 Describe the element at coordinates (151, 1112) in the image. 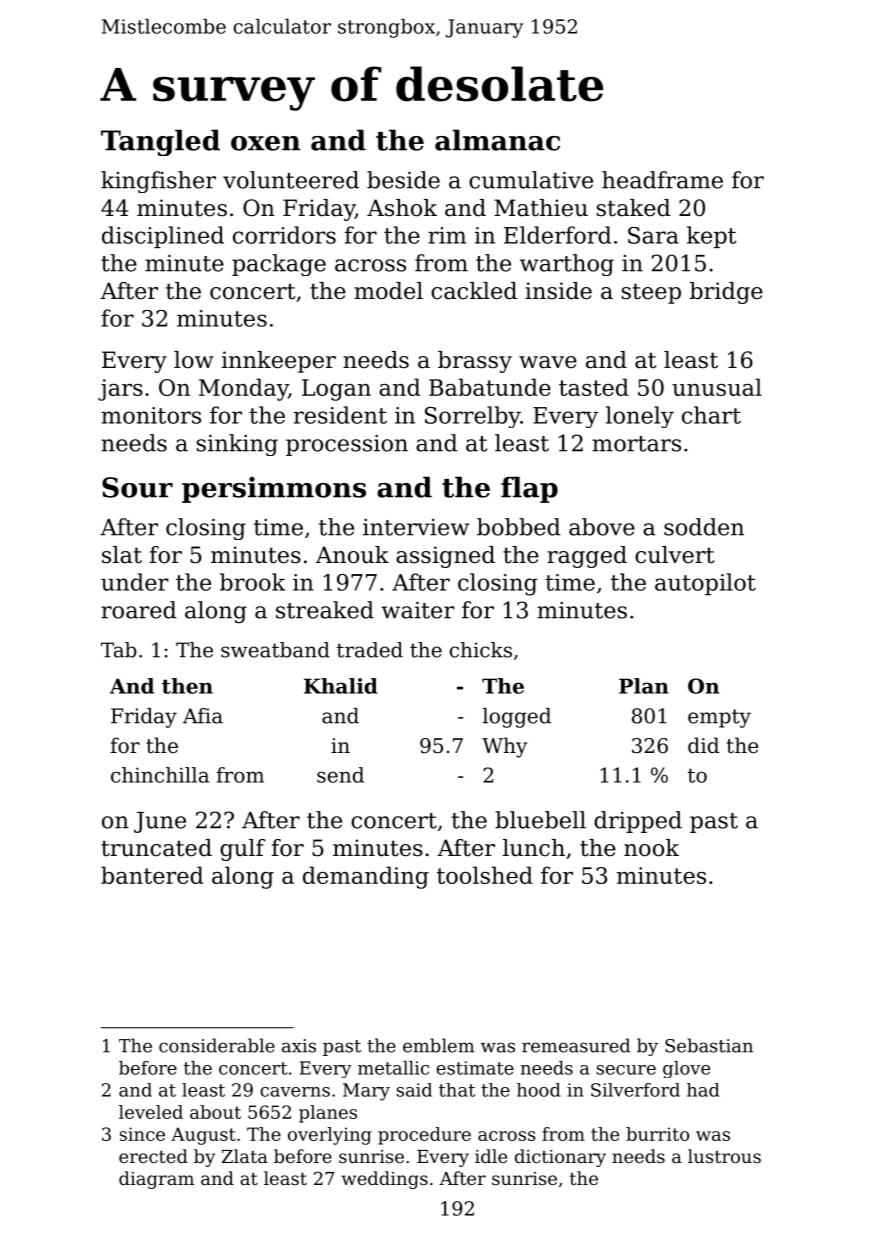

I see `leveled` at that location.
